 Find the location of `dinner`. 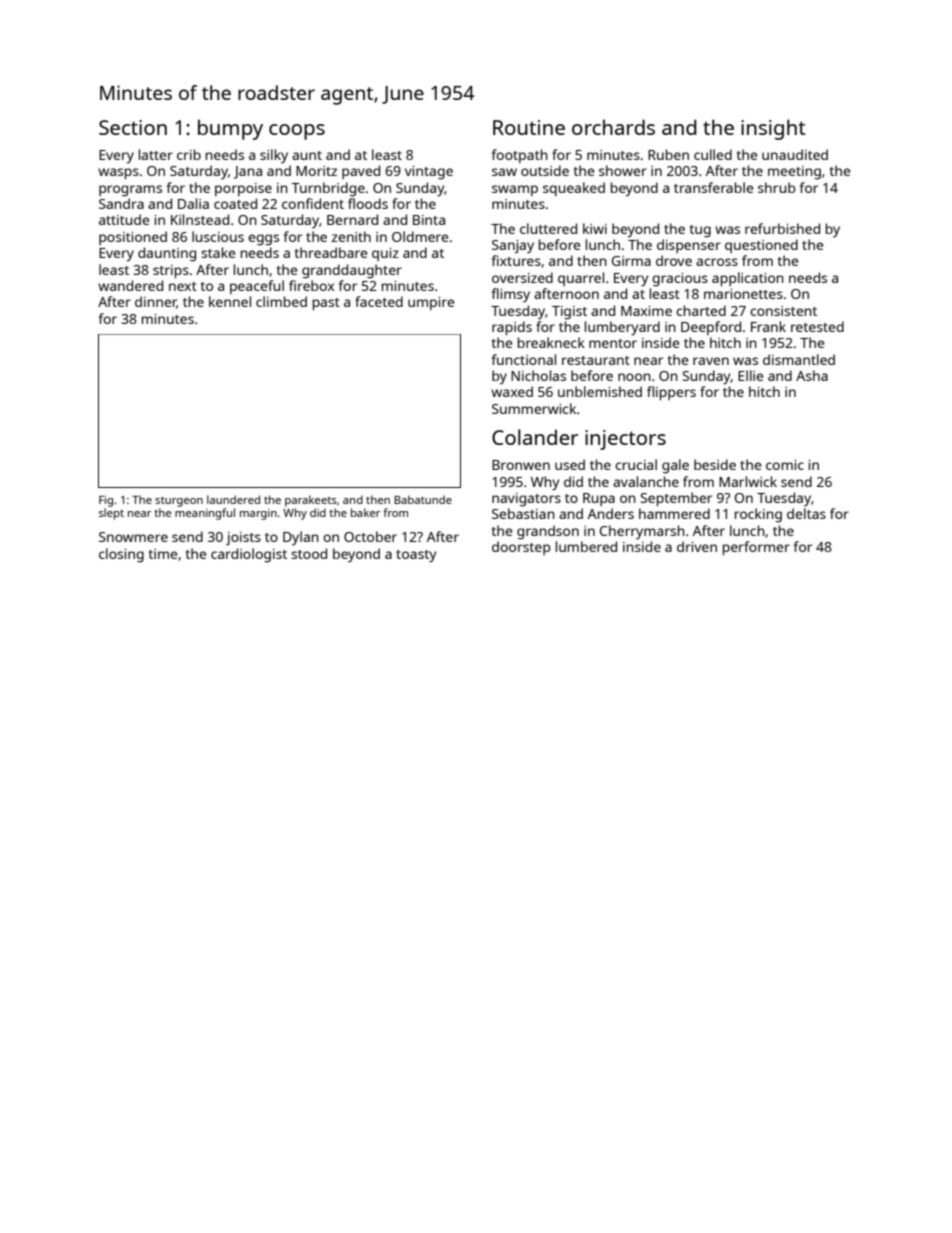

dinner is located at coordinates (156, 302).
